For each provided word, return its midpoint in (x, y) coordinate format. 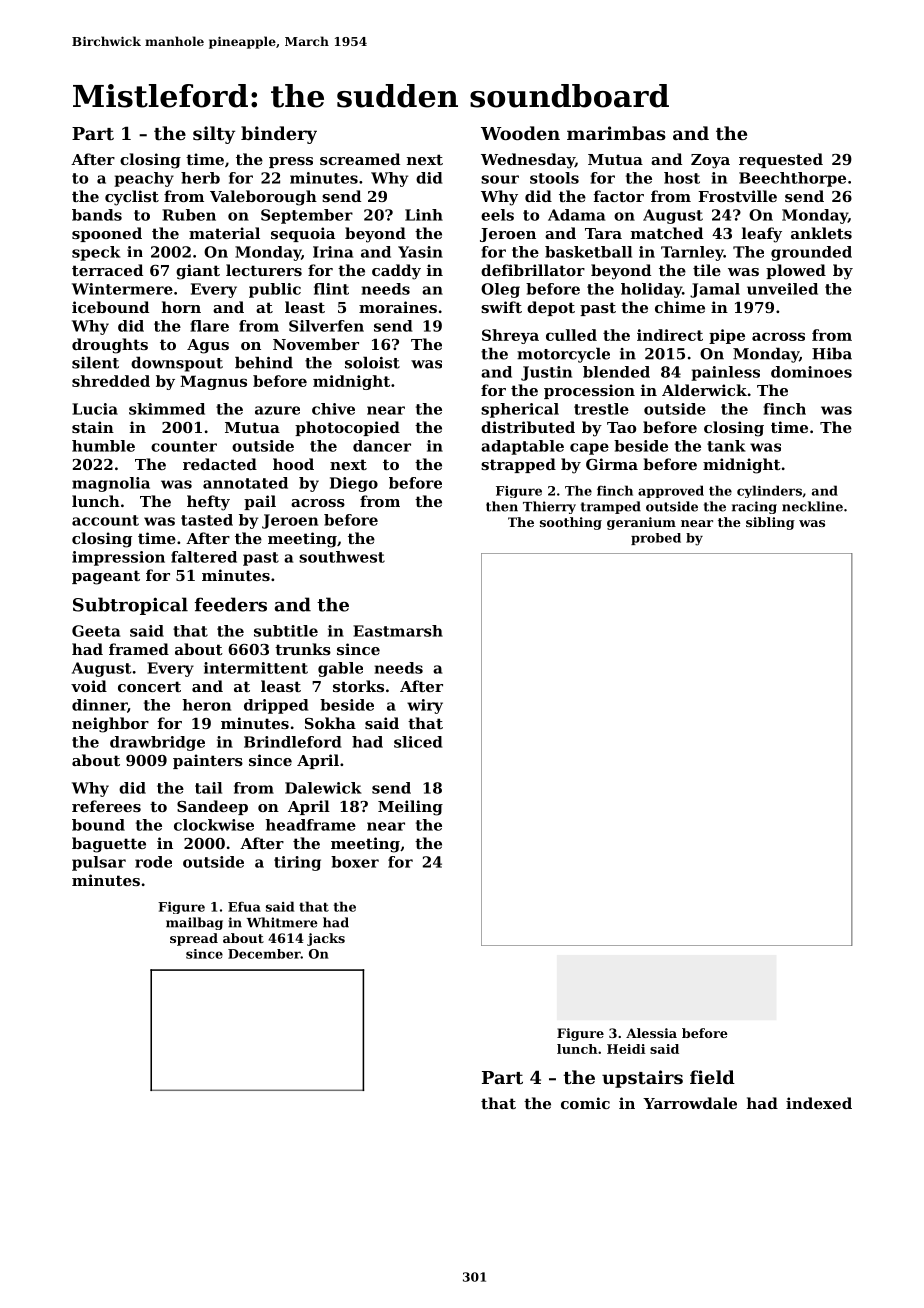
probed (656, 539)
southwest (342, 557)
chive (333, 409)
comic (585, 1103)
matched (667, 233)
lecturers (264, 270)
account (105, 520)
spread (194, 939)
